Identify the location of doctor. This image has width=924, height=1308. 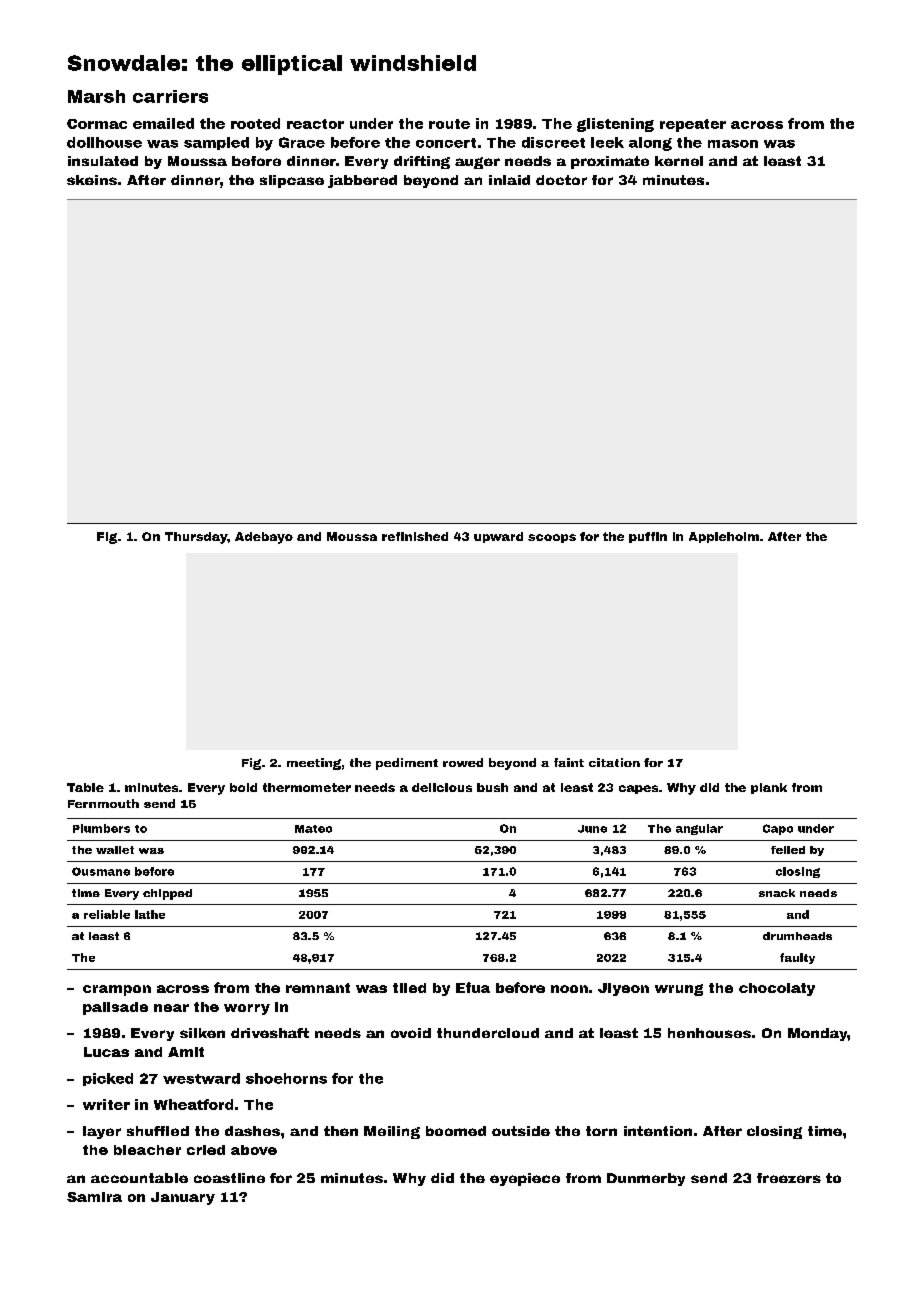
(561, 180).
